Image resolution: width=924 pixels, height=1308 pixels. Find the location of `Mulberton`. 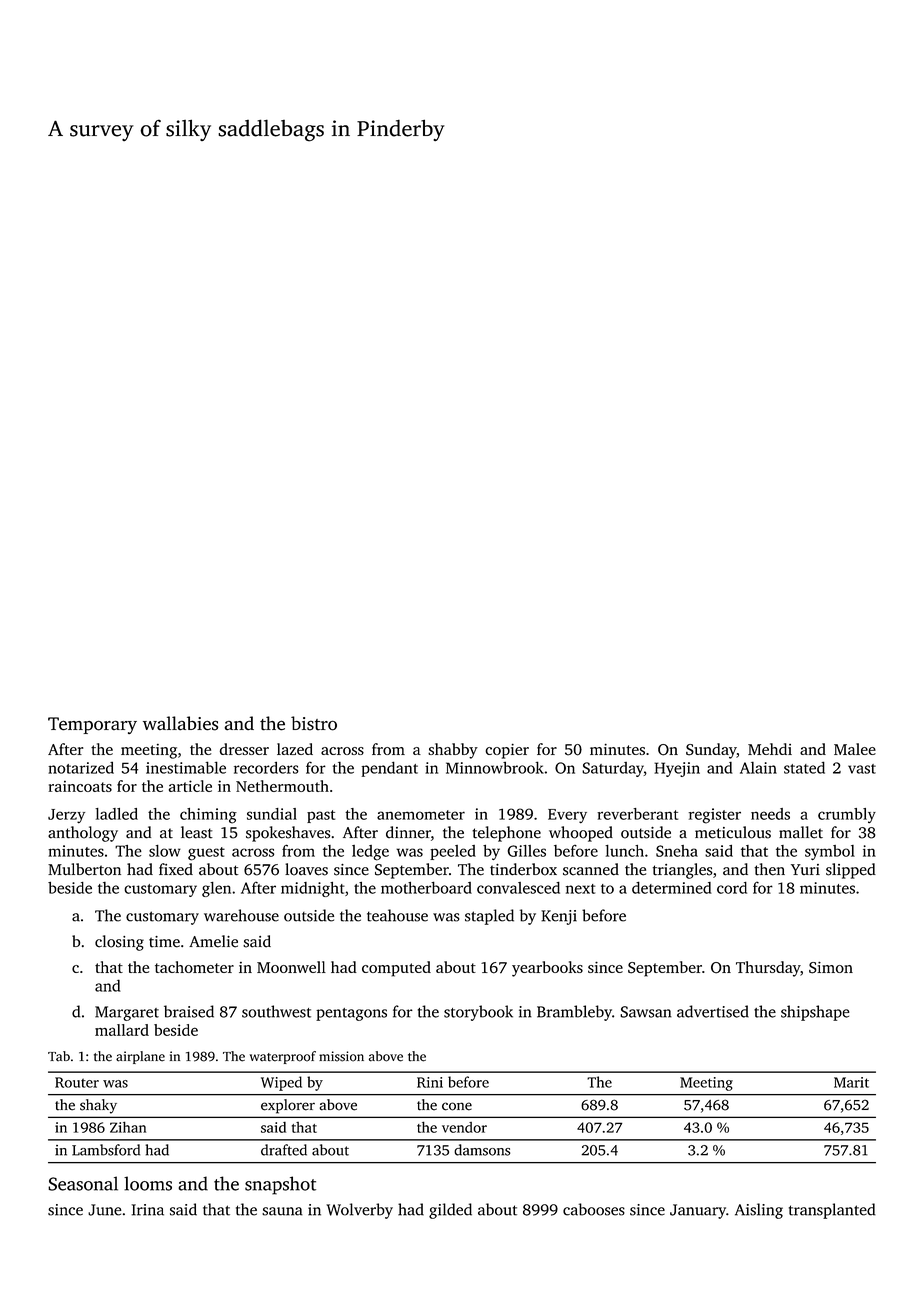

Mulberton is located at coordinates (84, 869).
